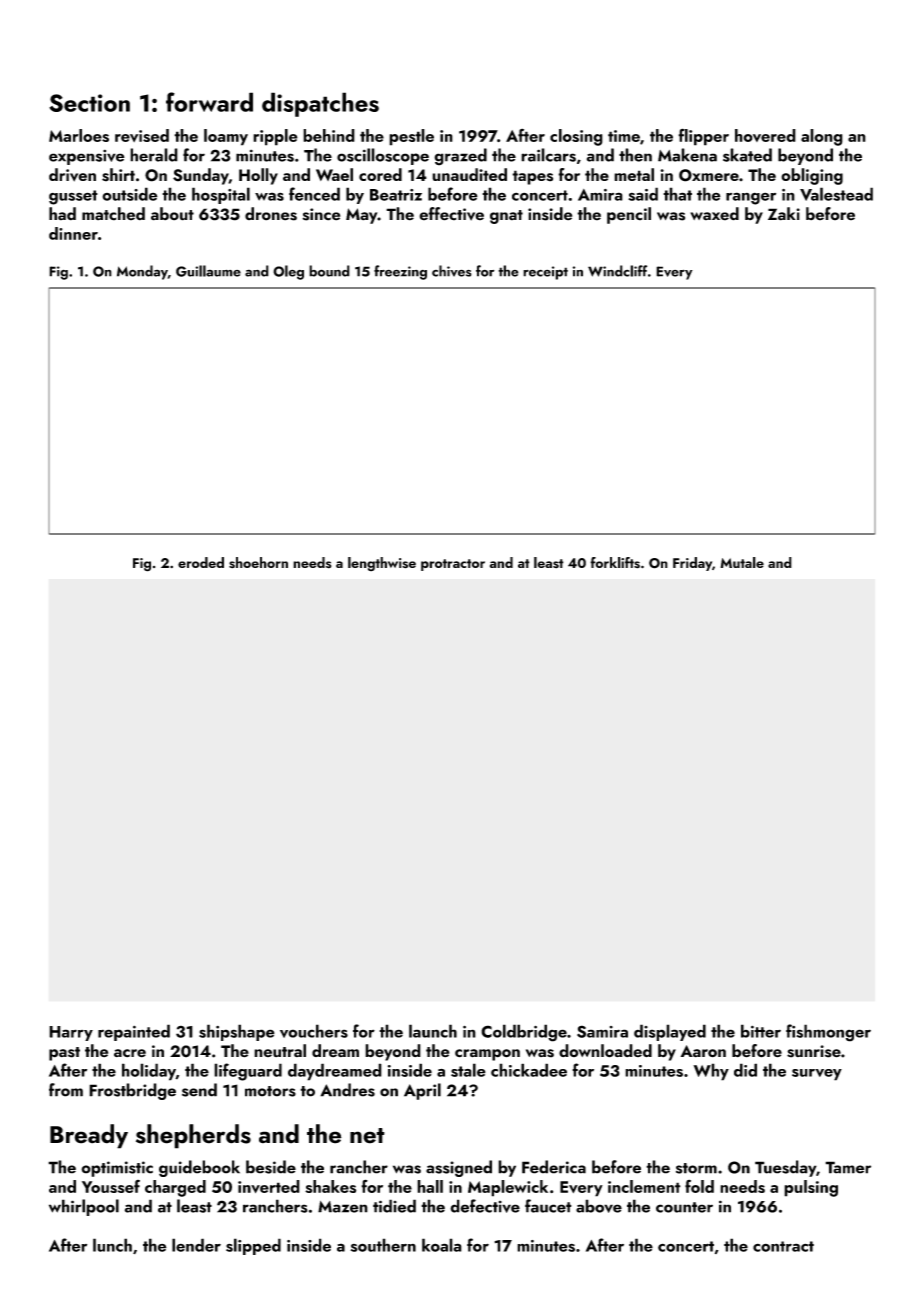  What do you see at coordinates (487, 1055) in the screenshot?
I see `crampon` at bounding box center [487, 1055].
